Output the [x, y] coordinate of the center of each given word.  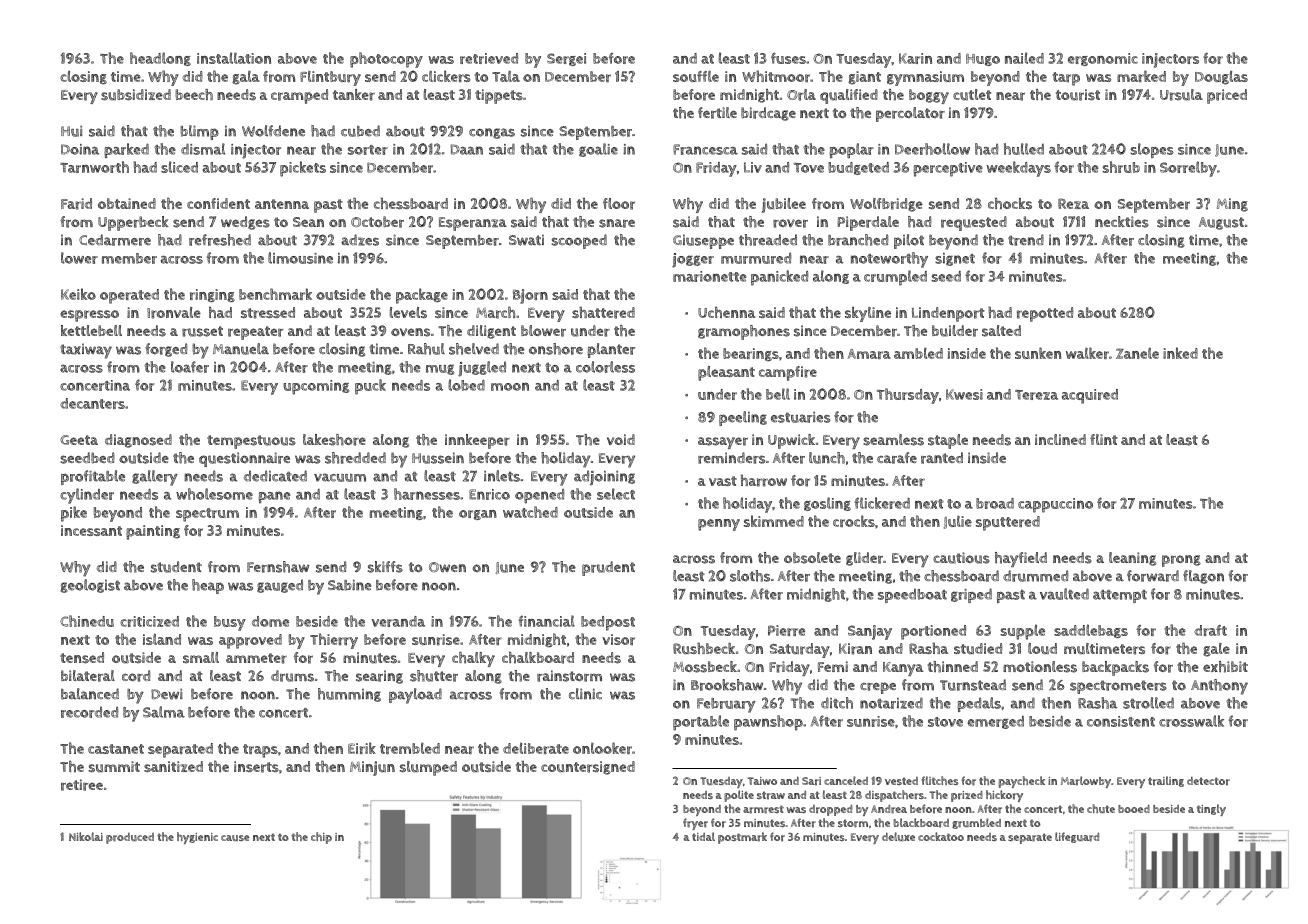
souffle [696, 76]
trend [1026, 240]
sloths [750, 576]
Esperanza [473, 224]
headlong [160, 59]
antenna [282, 204]
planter [611, 350]
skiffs [385, 567]
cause [235, 838]
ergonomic [1103, 59]
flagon [1203, 577]
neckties [1122, 222]
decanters [92, 403]
